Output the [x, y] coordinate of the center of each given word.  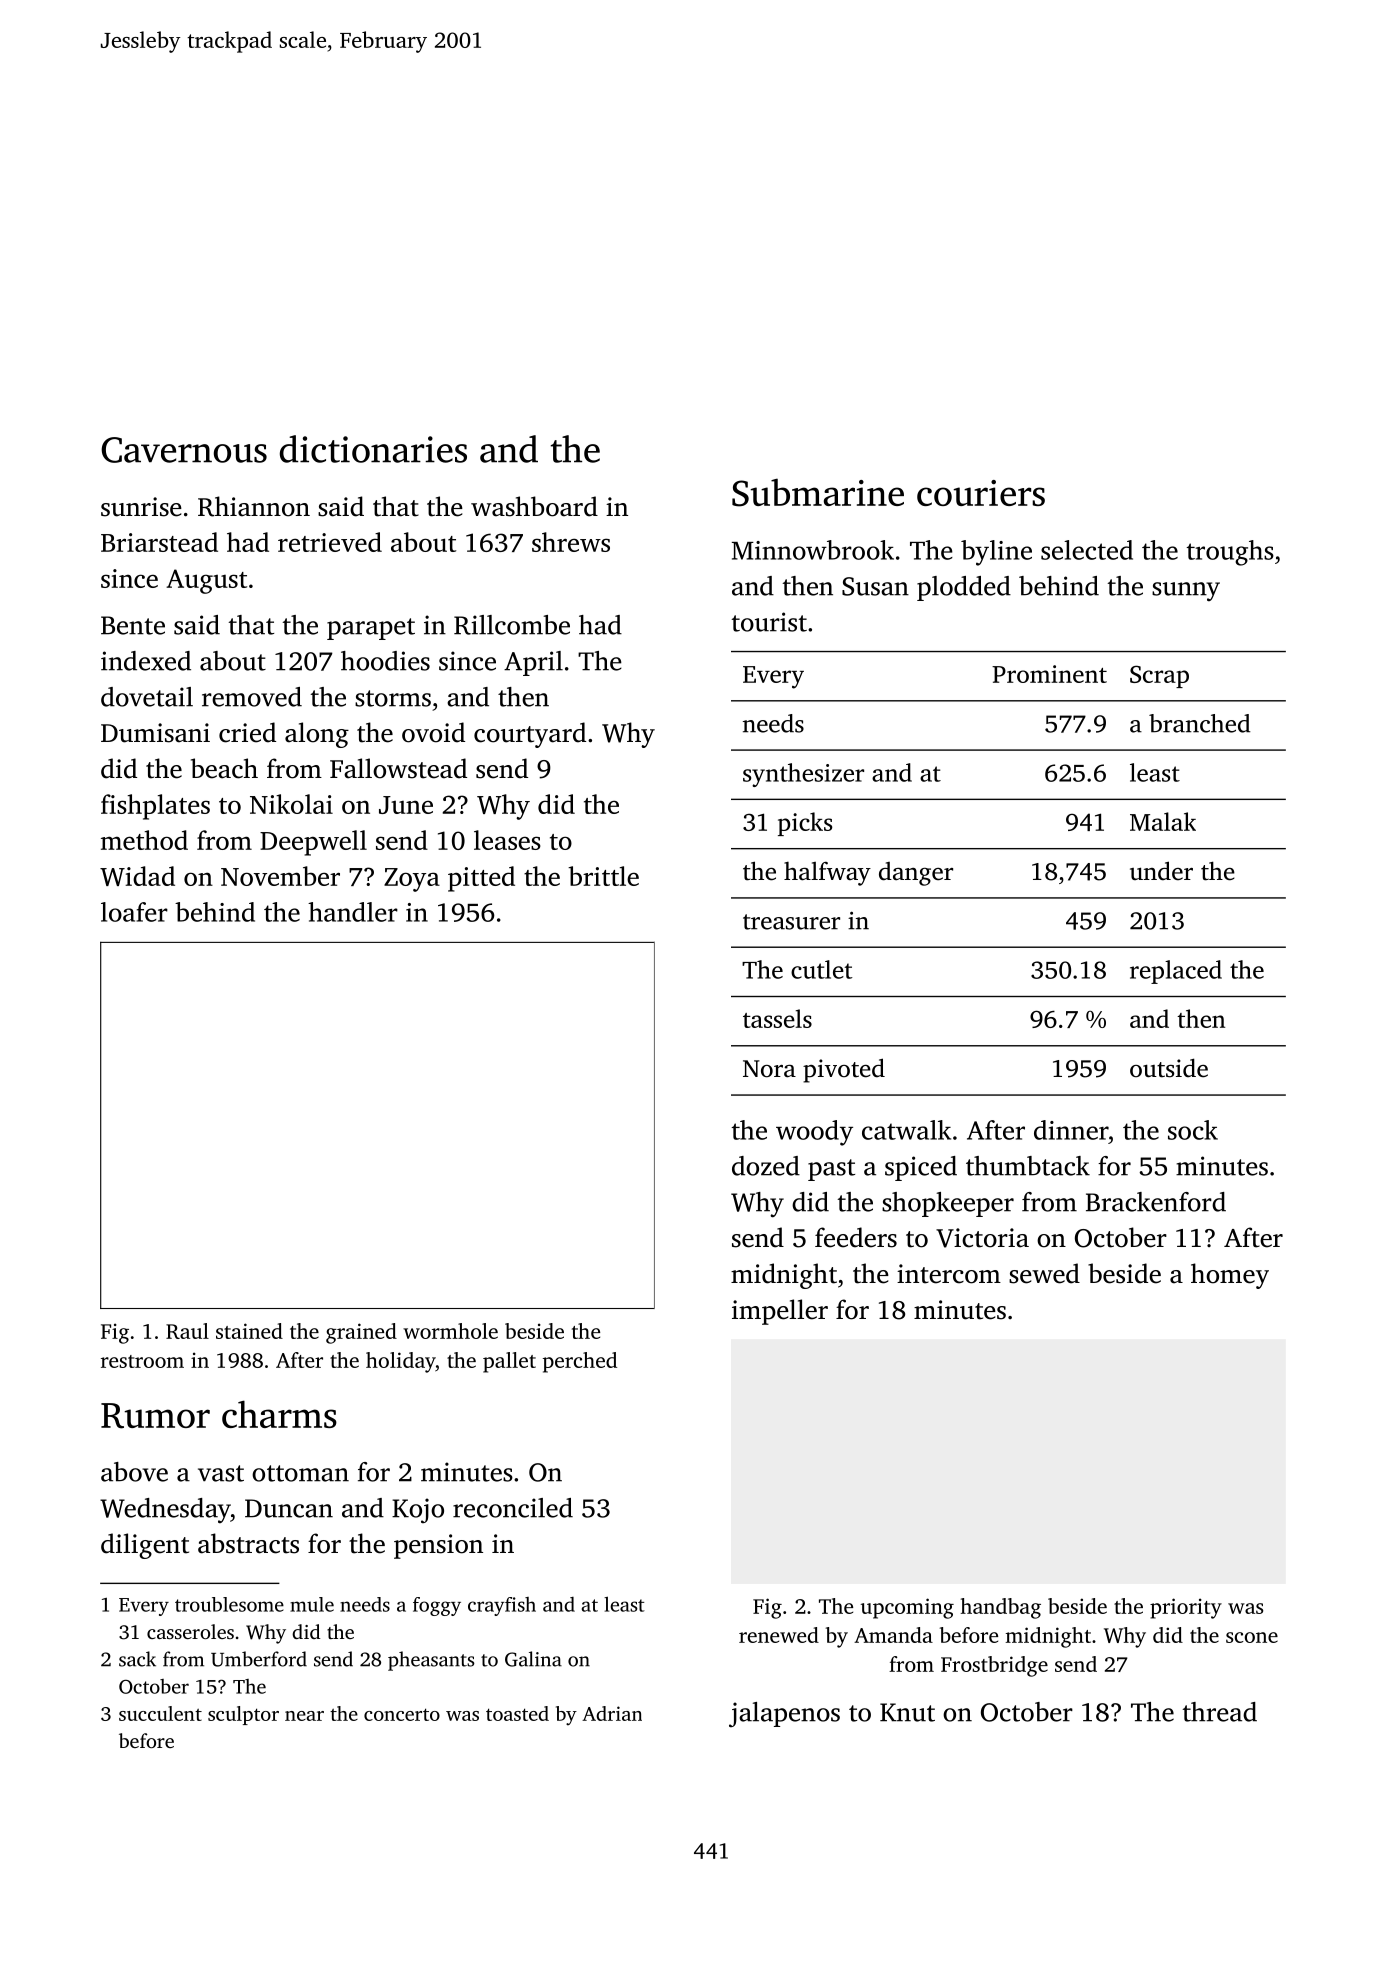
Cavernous [184, 450]
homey [1230, 1276]
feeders [856, 1237]
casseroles [190, 1631]
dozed [766, 1166]
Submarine [818, 492]
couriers [981, 493]
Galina [533, 1659]
